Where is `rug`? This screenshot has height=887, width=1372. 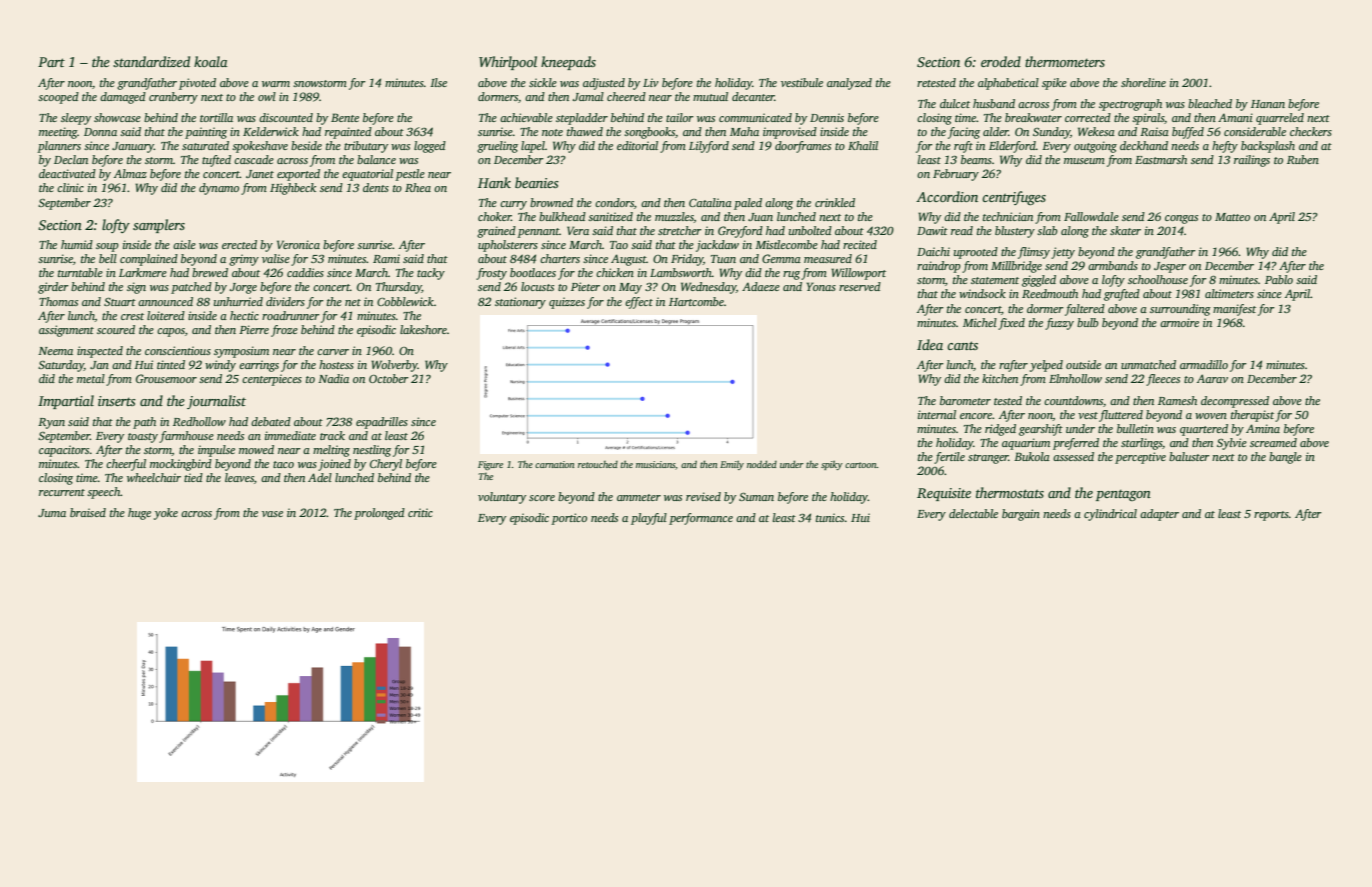
rug is located at coordinates (791, 275).
